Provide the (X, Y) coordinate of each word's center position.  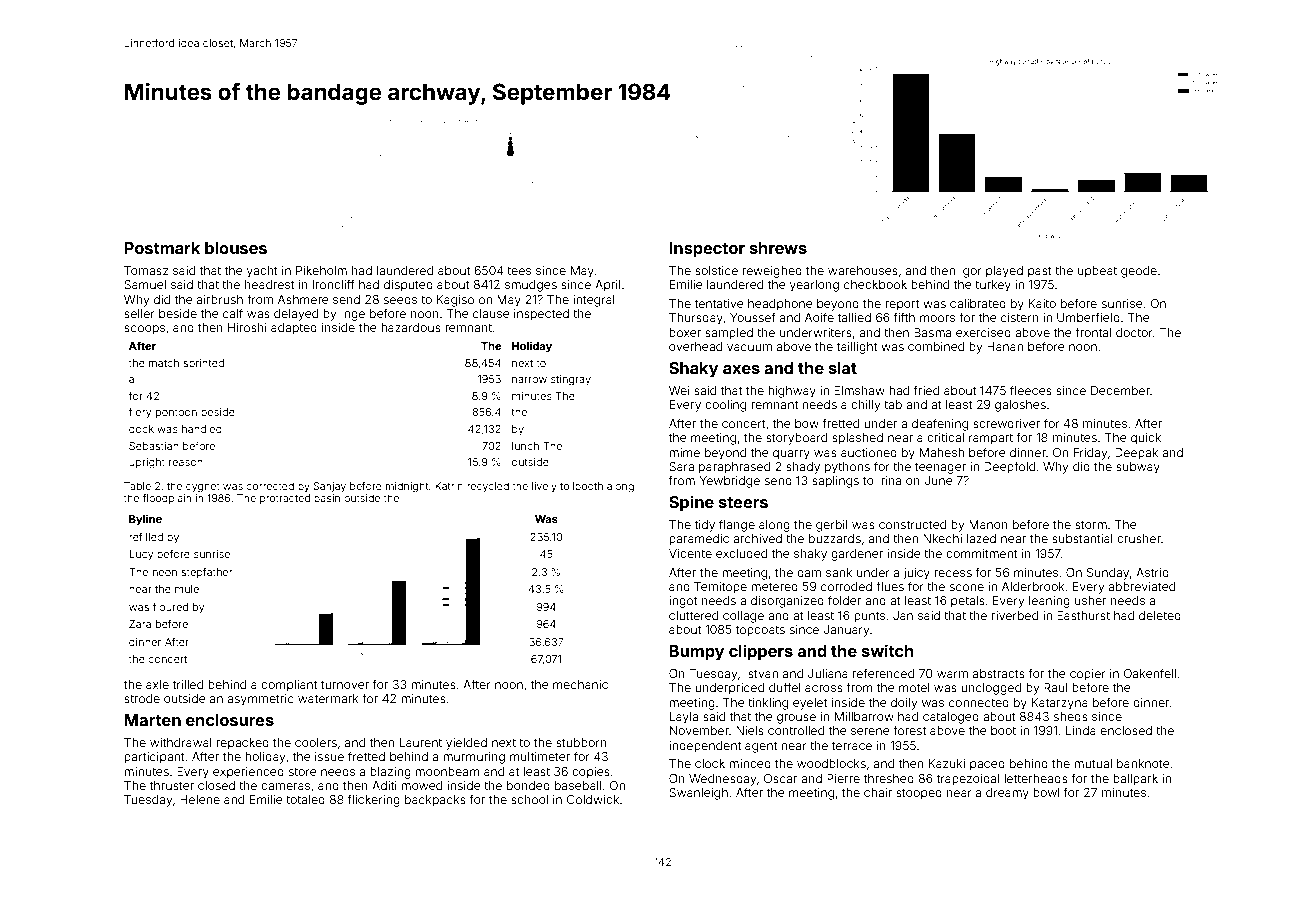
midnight (407, 487)
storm (1091, 524)
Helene (200, 799)
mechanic (580, 684)
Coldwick (593, 799)
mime (684, 452)
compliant (289, 686)
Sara (681, 466)
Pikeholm (321, 270)
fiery (140, 412)
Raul (1056, 687)
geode (1139, 272)
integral (594, 301)
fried (926, 390)
